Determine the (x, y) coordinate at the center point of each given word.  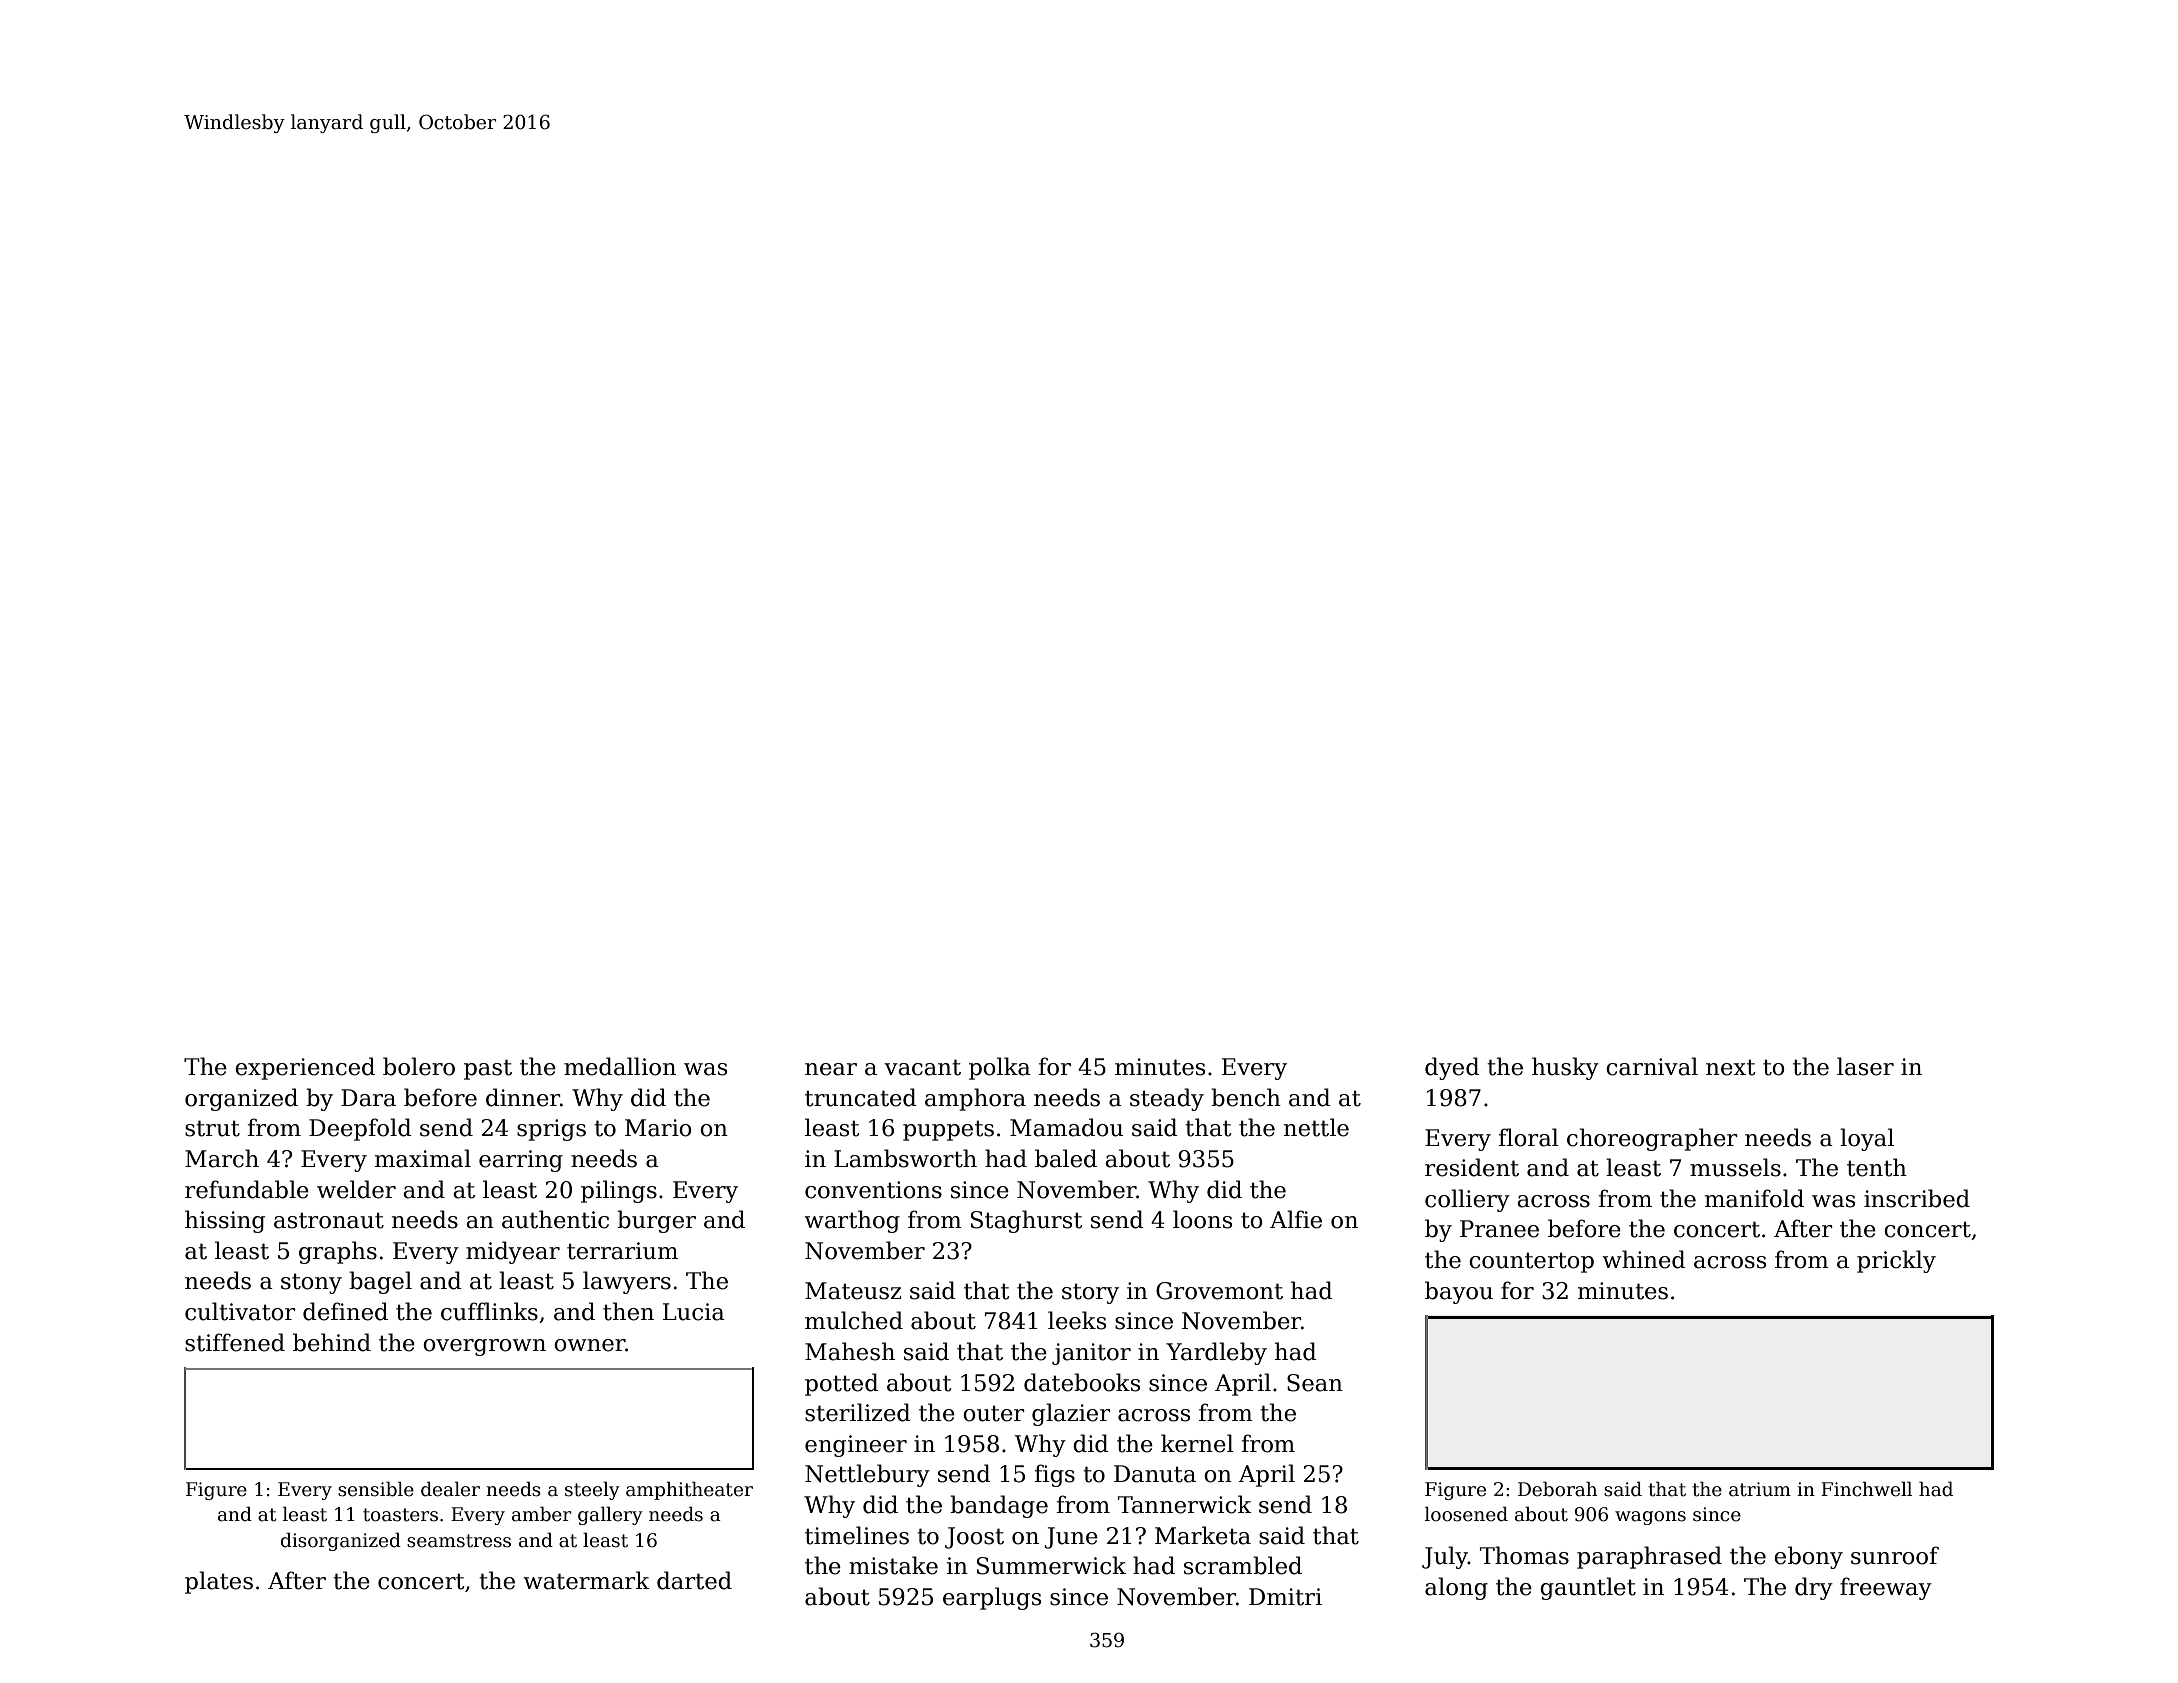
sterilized (858, 1412)
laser (1865, 1066)
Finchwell (1866, 1489)
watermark (586, 1580)
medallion (620, 1066)
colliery (1467, 1200)
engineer (856, 1446)
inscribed (1917, 1198)
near (831, 1069)
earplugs (992, 1598)
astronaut (329, 1220)
